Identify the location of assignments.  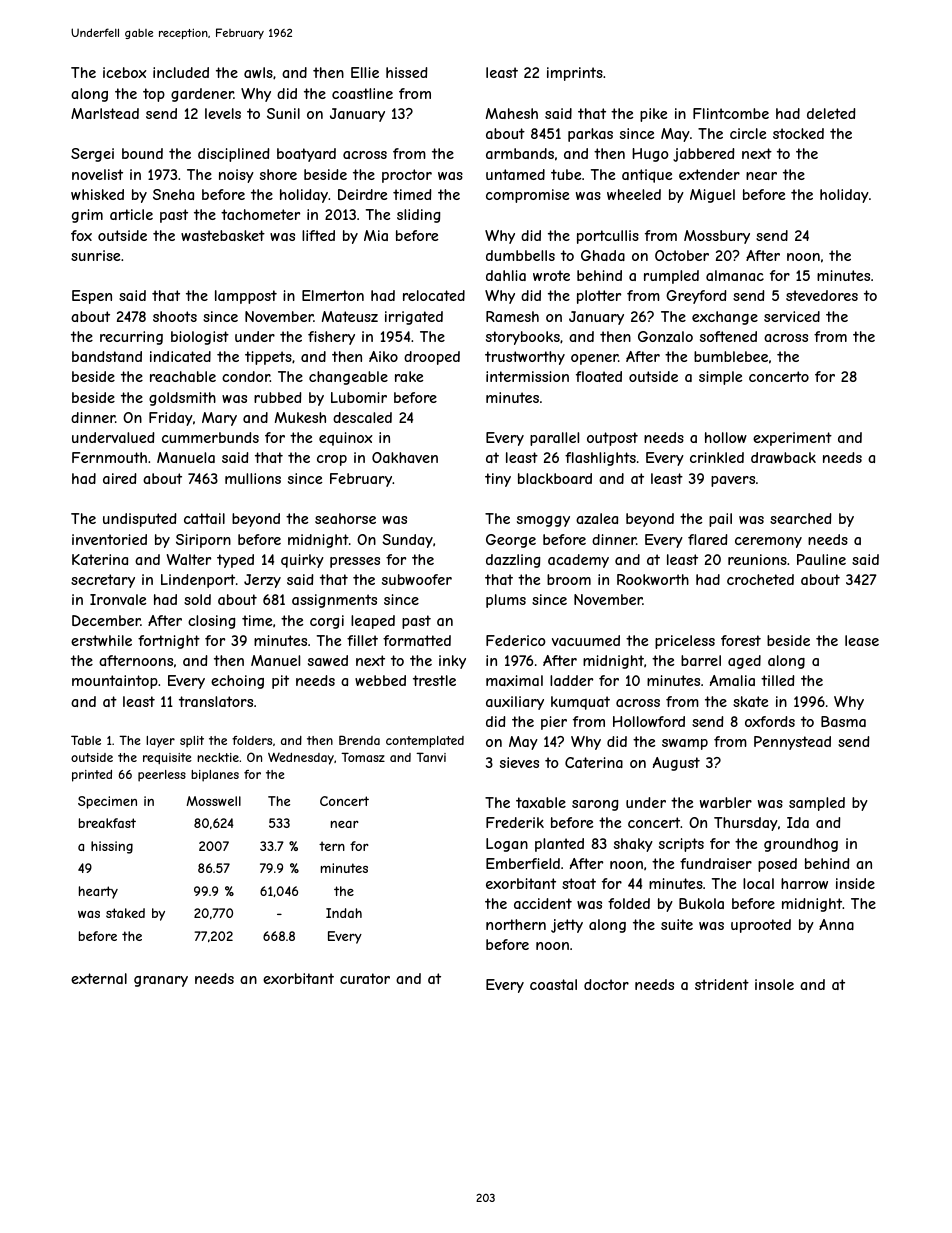
(334, 601).
